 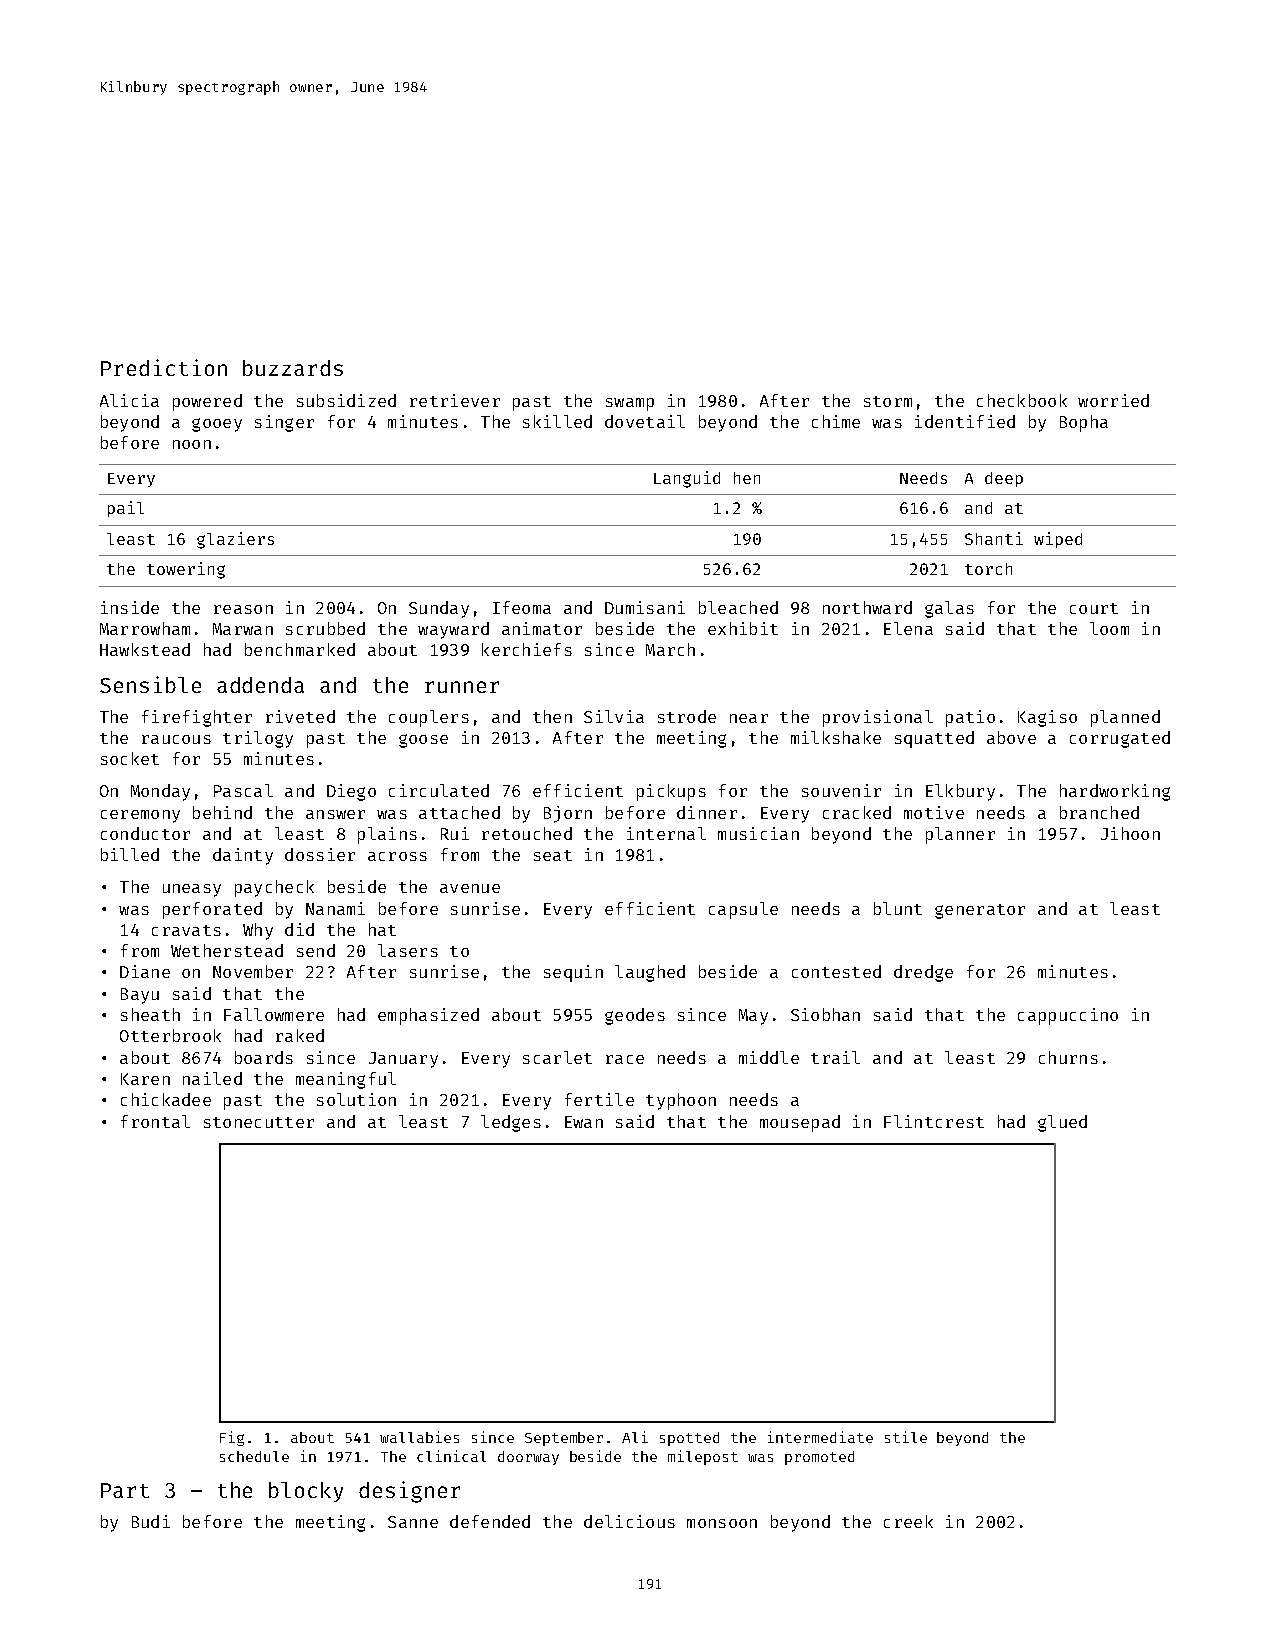 What do you see at coordinates (825, 1014) in the image?
I see `Siobhan` at bounding box center [825, 1014].
